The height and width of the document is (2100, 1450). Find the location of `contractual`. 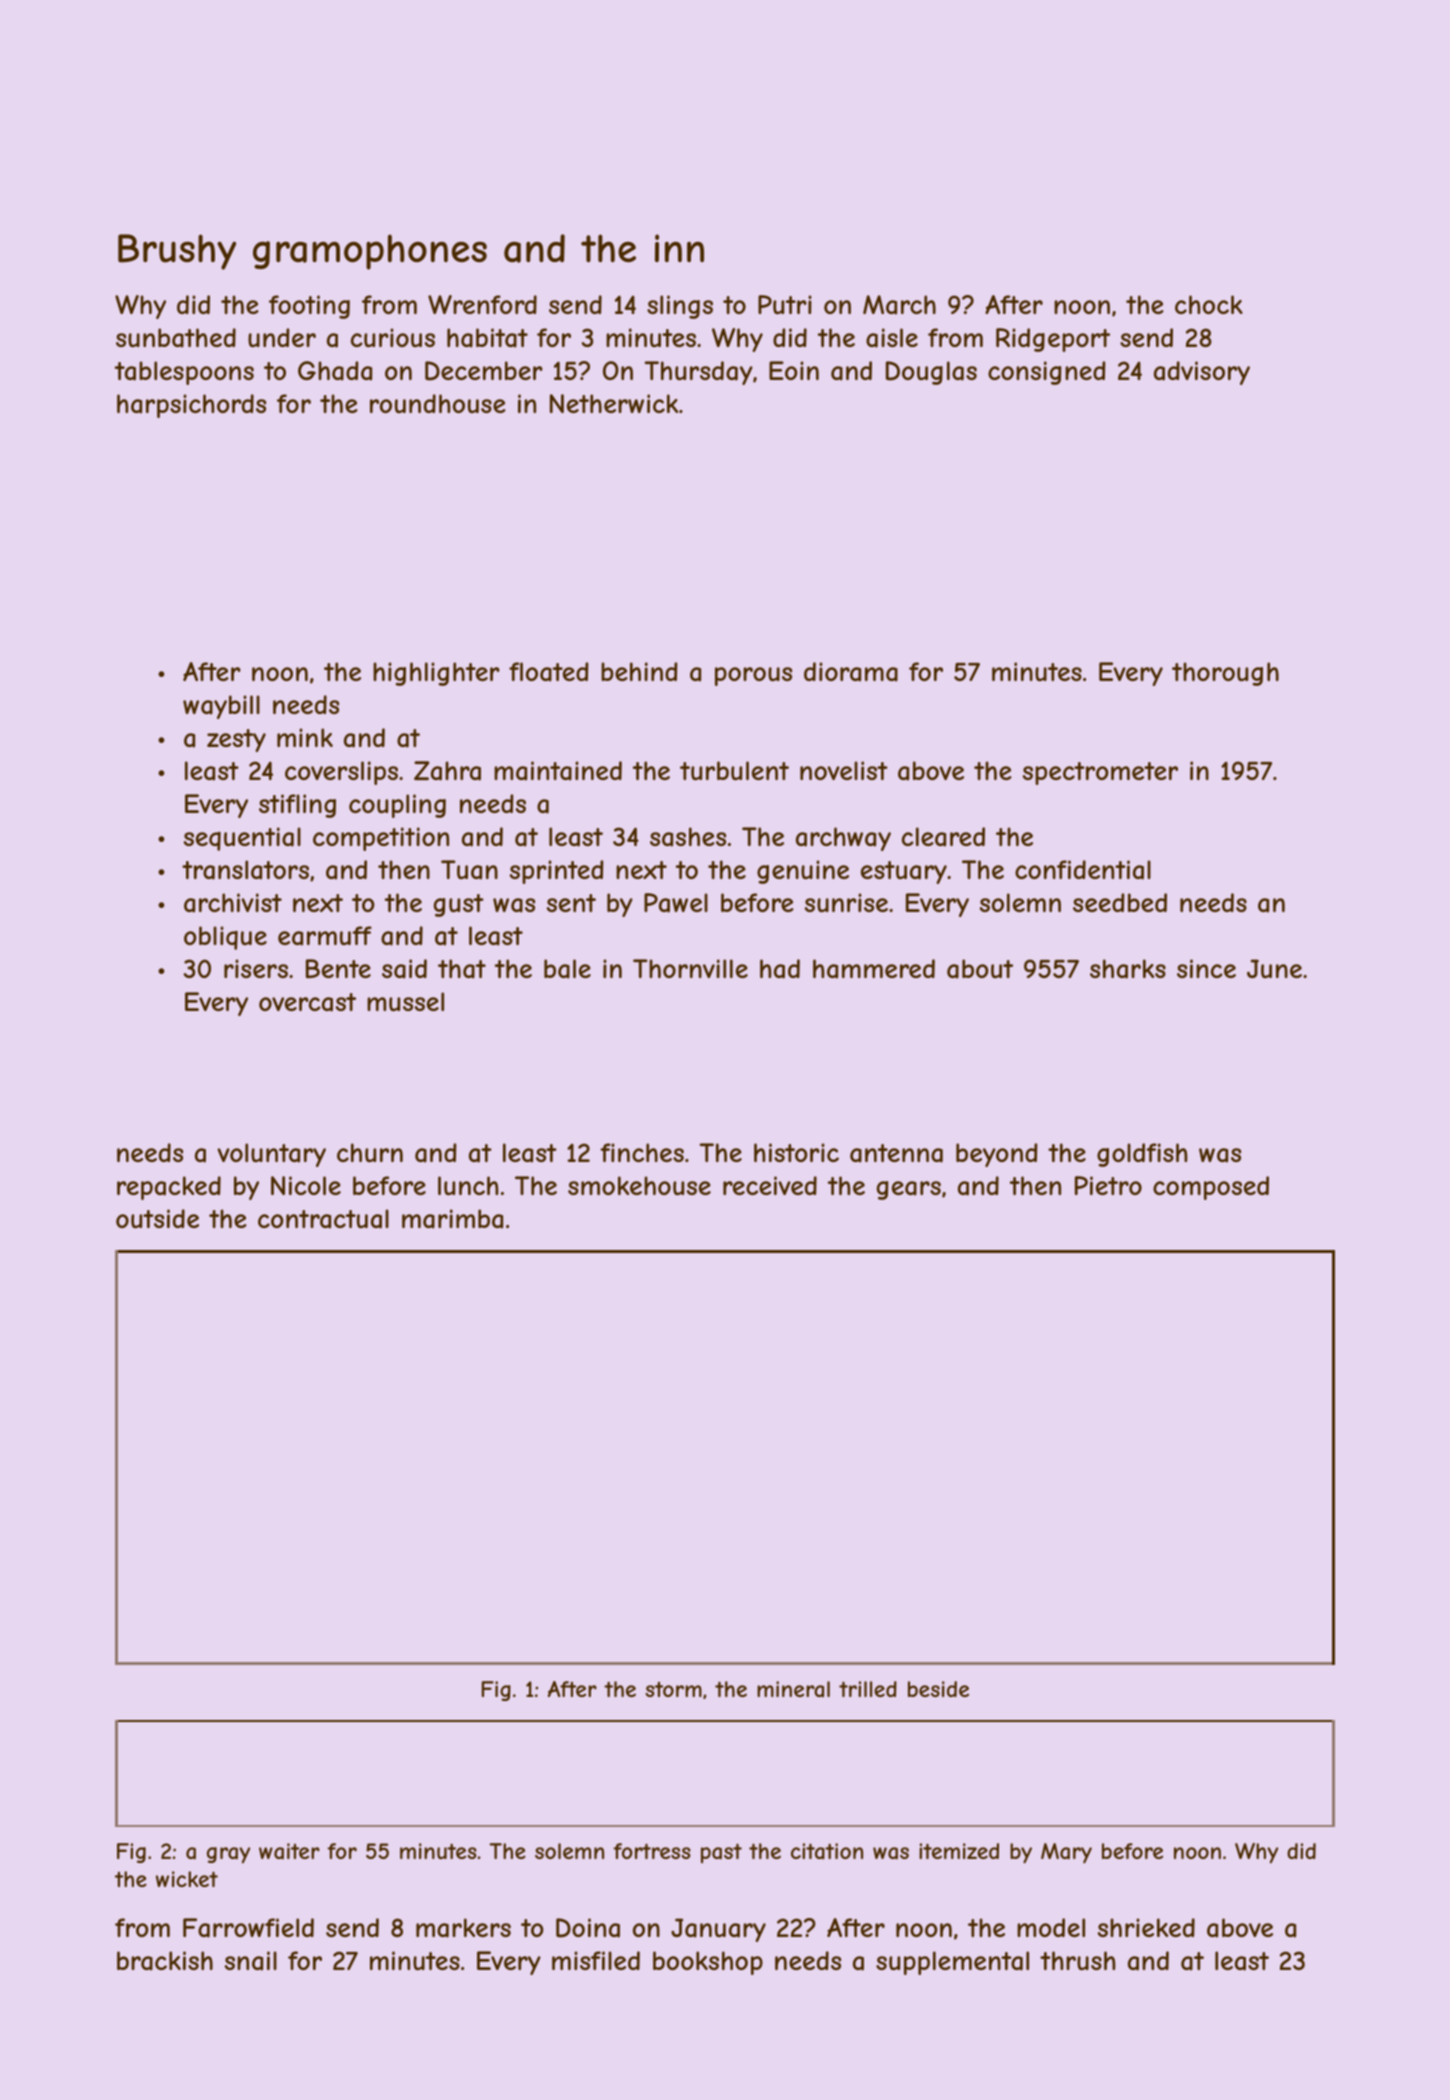

contractual is located at coordinates (323, 1219).
